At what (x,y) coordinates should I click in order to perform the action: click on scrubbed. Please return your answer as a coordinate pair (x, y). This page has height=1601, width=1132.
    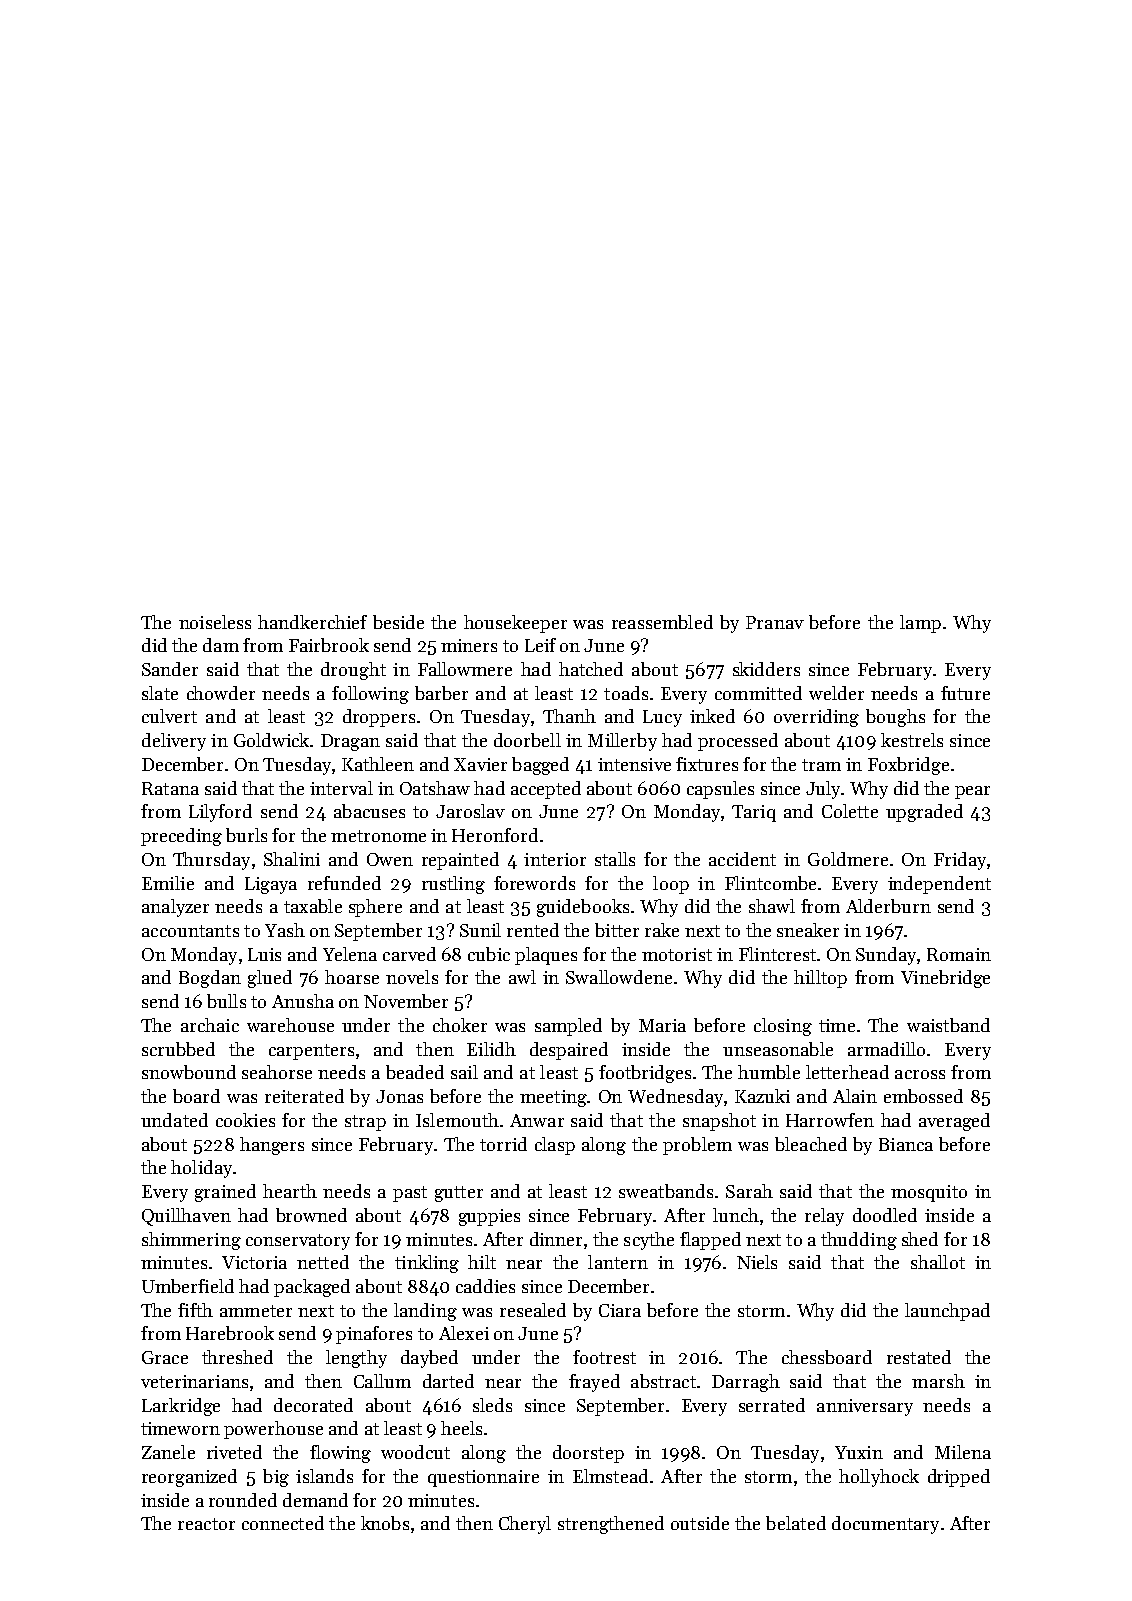
    Looking at the image, I should click on (178, 1049).
